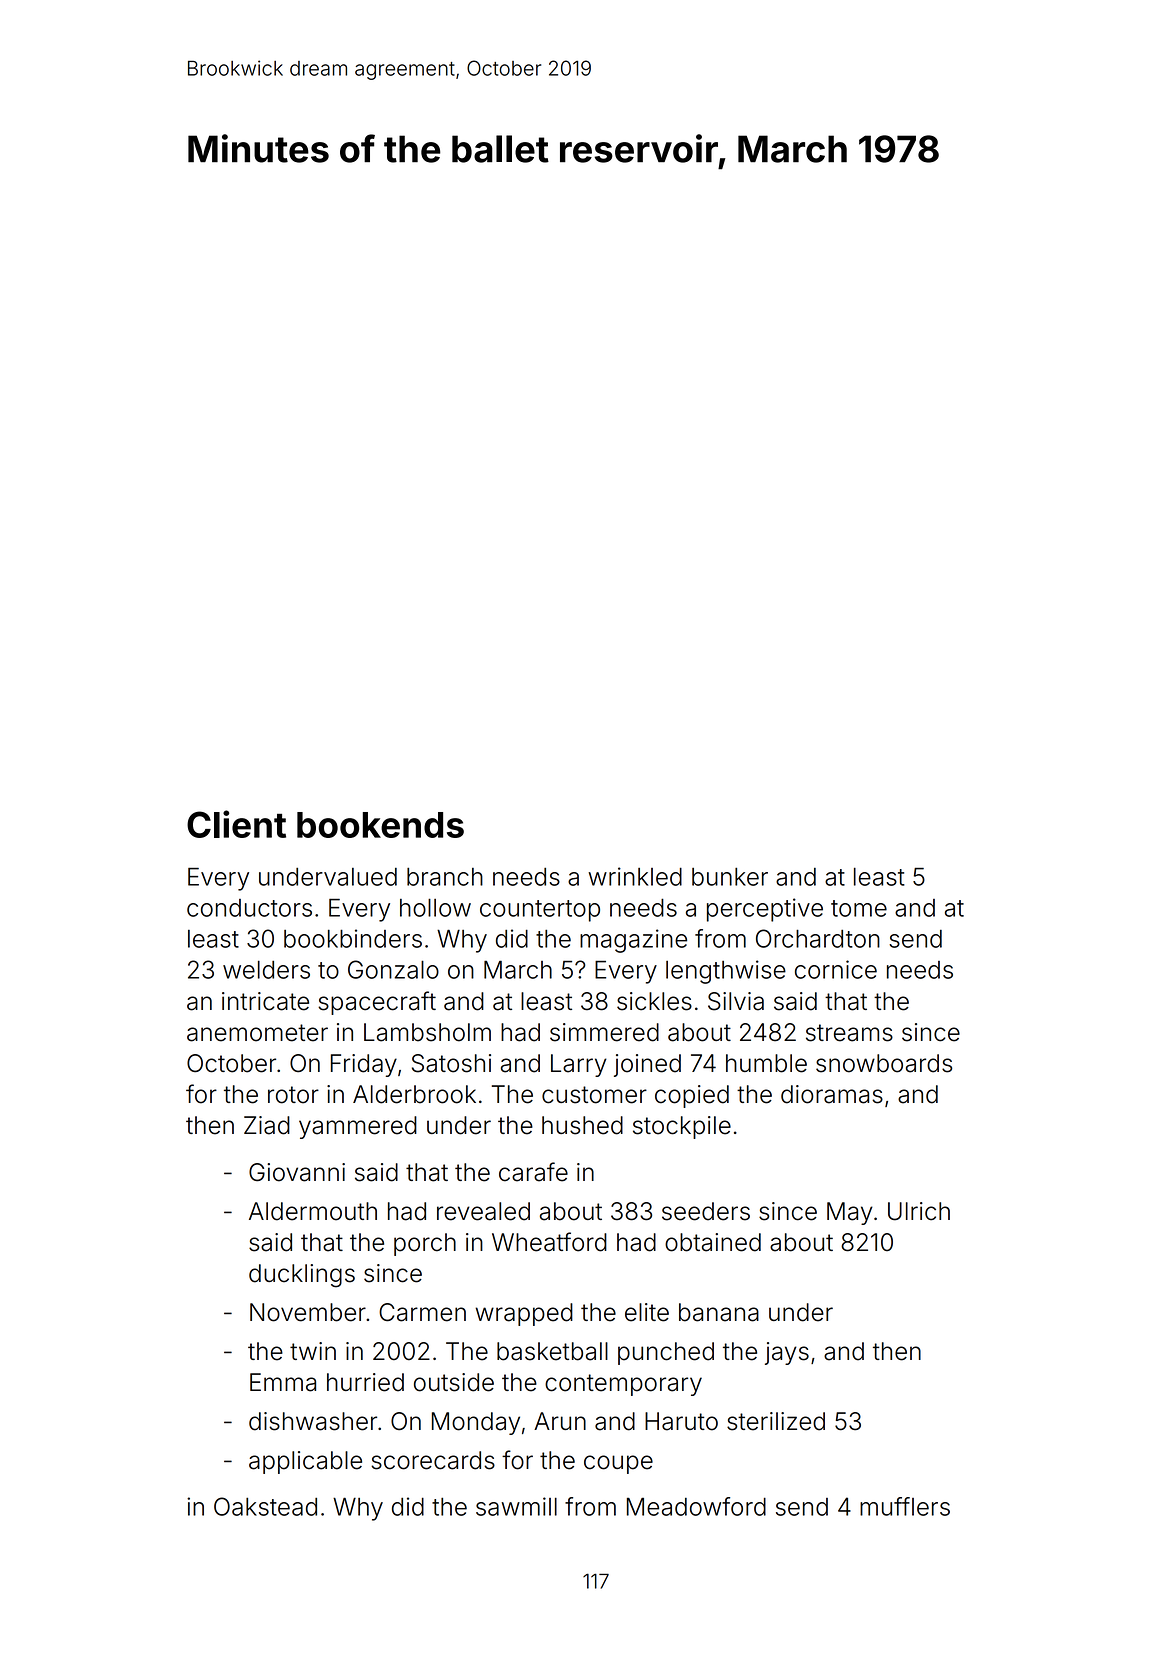  I want to click on Ziad, so click(267, 1125).
